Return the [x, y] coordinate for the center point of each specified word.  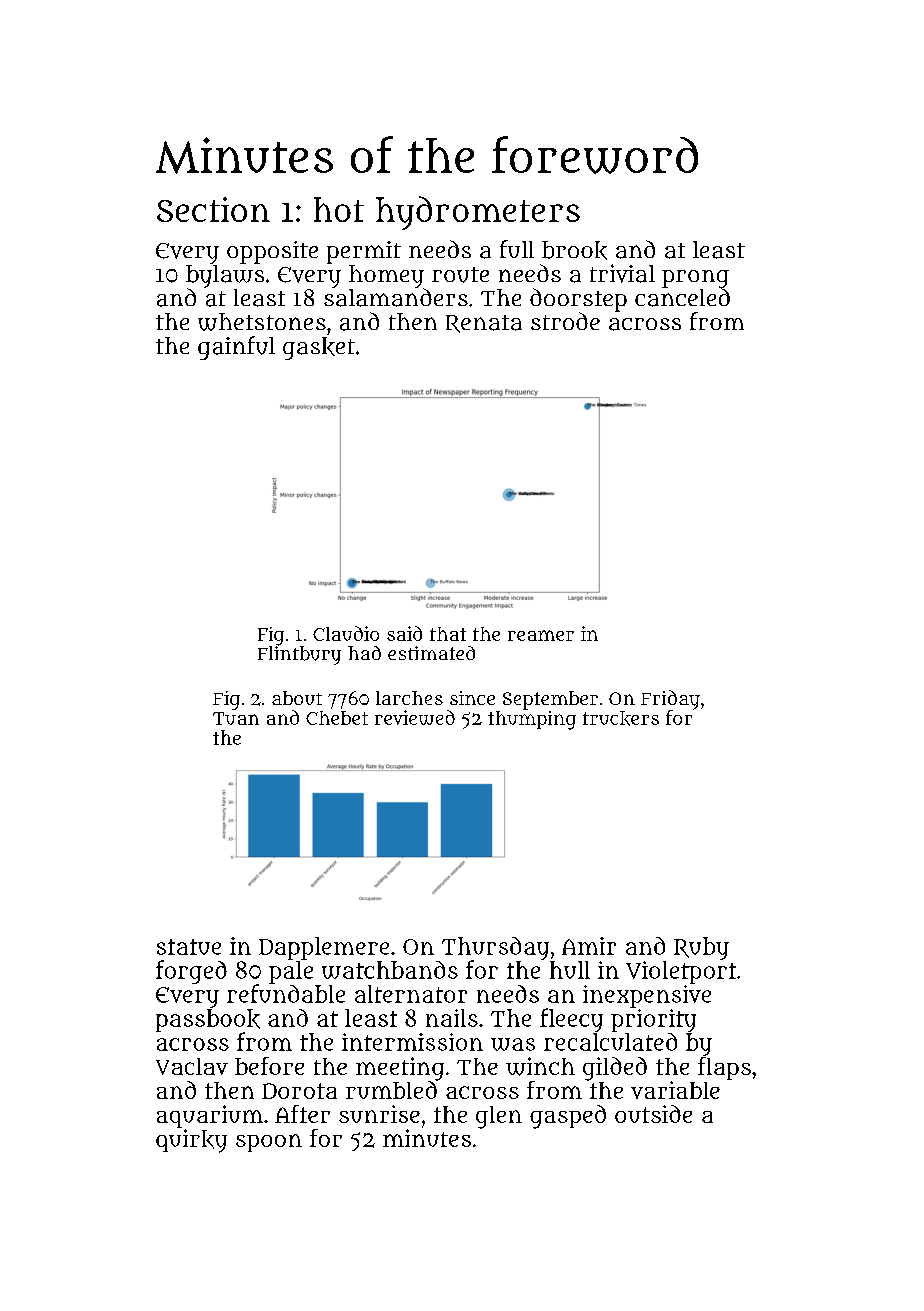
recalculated [610, 1042]
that [448, 634]
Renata [484, 324]
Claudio [346, 633]
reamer [541, 635]
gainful [236, 348]
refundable [286, 993]
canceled [682, 297]
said [404, 633]
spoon [269, 1143]
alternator [411, 994]
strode [565, 321]
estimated [431, 653]
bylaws [225, 276]
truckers [621, 718]
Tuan [236, 718]
